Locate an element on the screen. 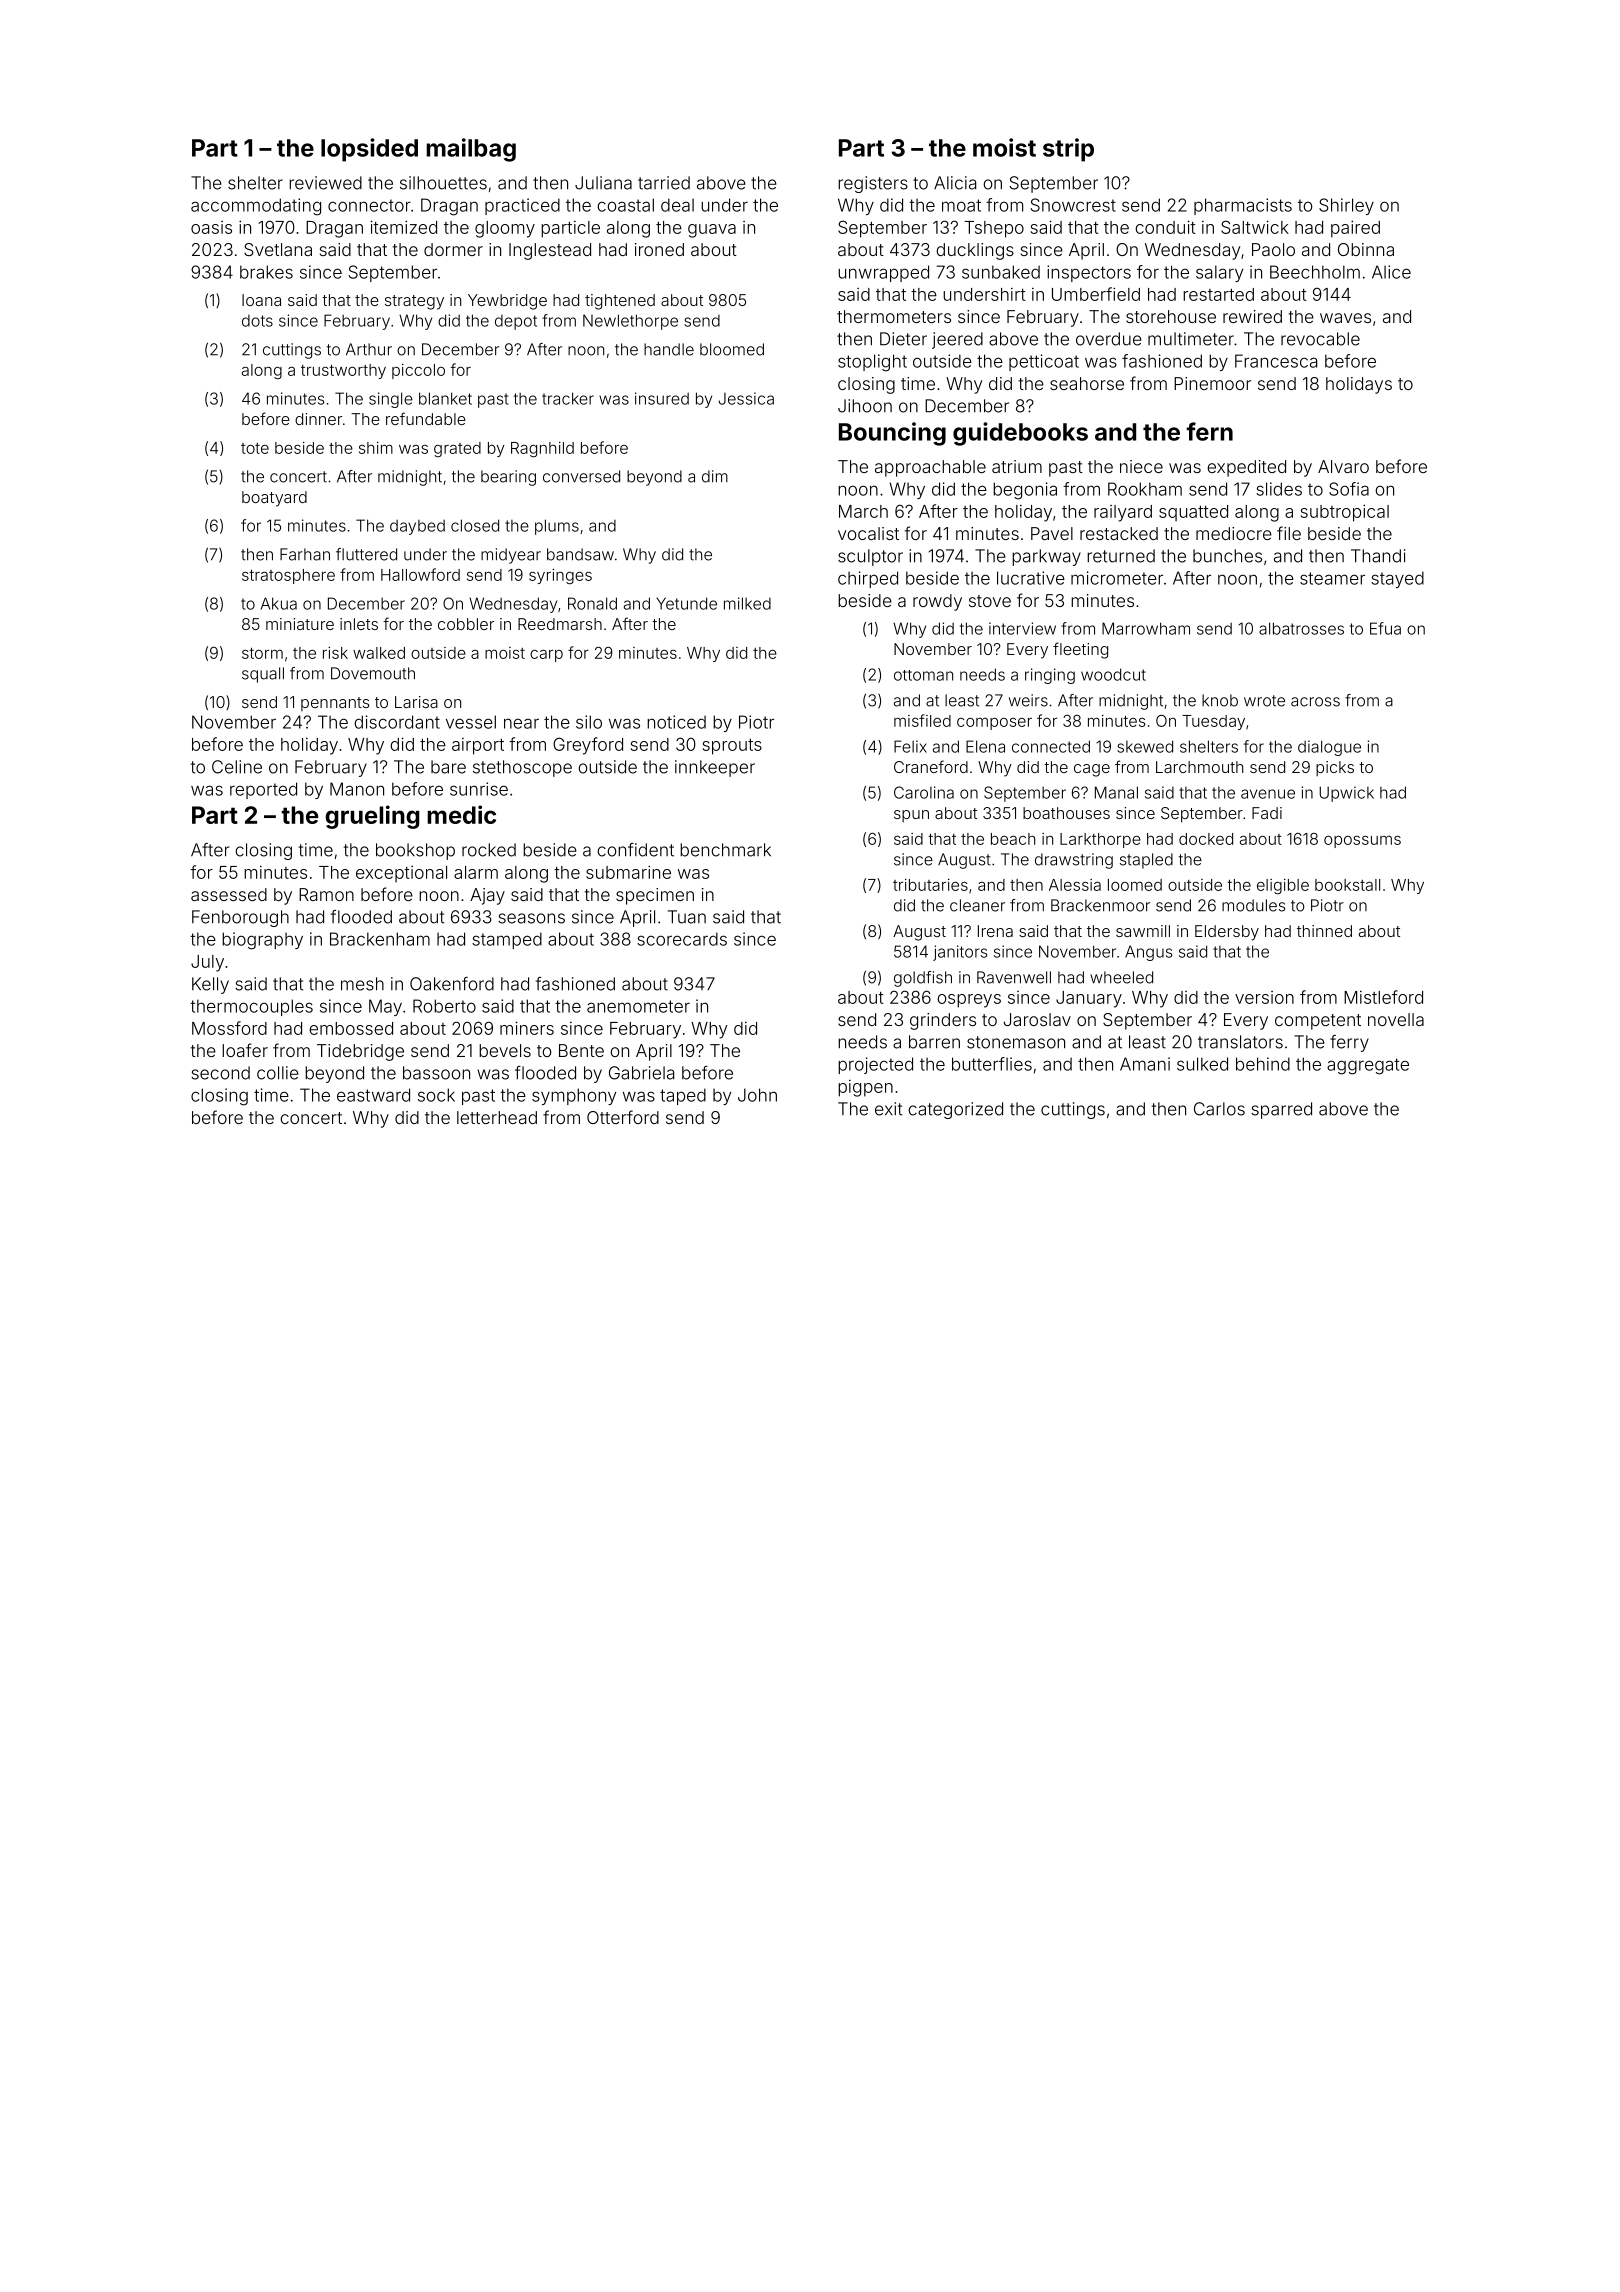 The height and width of the screenshot is (2292, 1620). pharmacists is located at coordinates (1243, 206).
